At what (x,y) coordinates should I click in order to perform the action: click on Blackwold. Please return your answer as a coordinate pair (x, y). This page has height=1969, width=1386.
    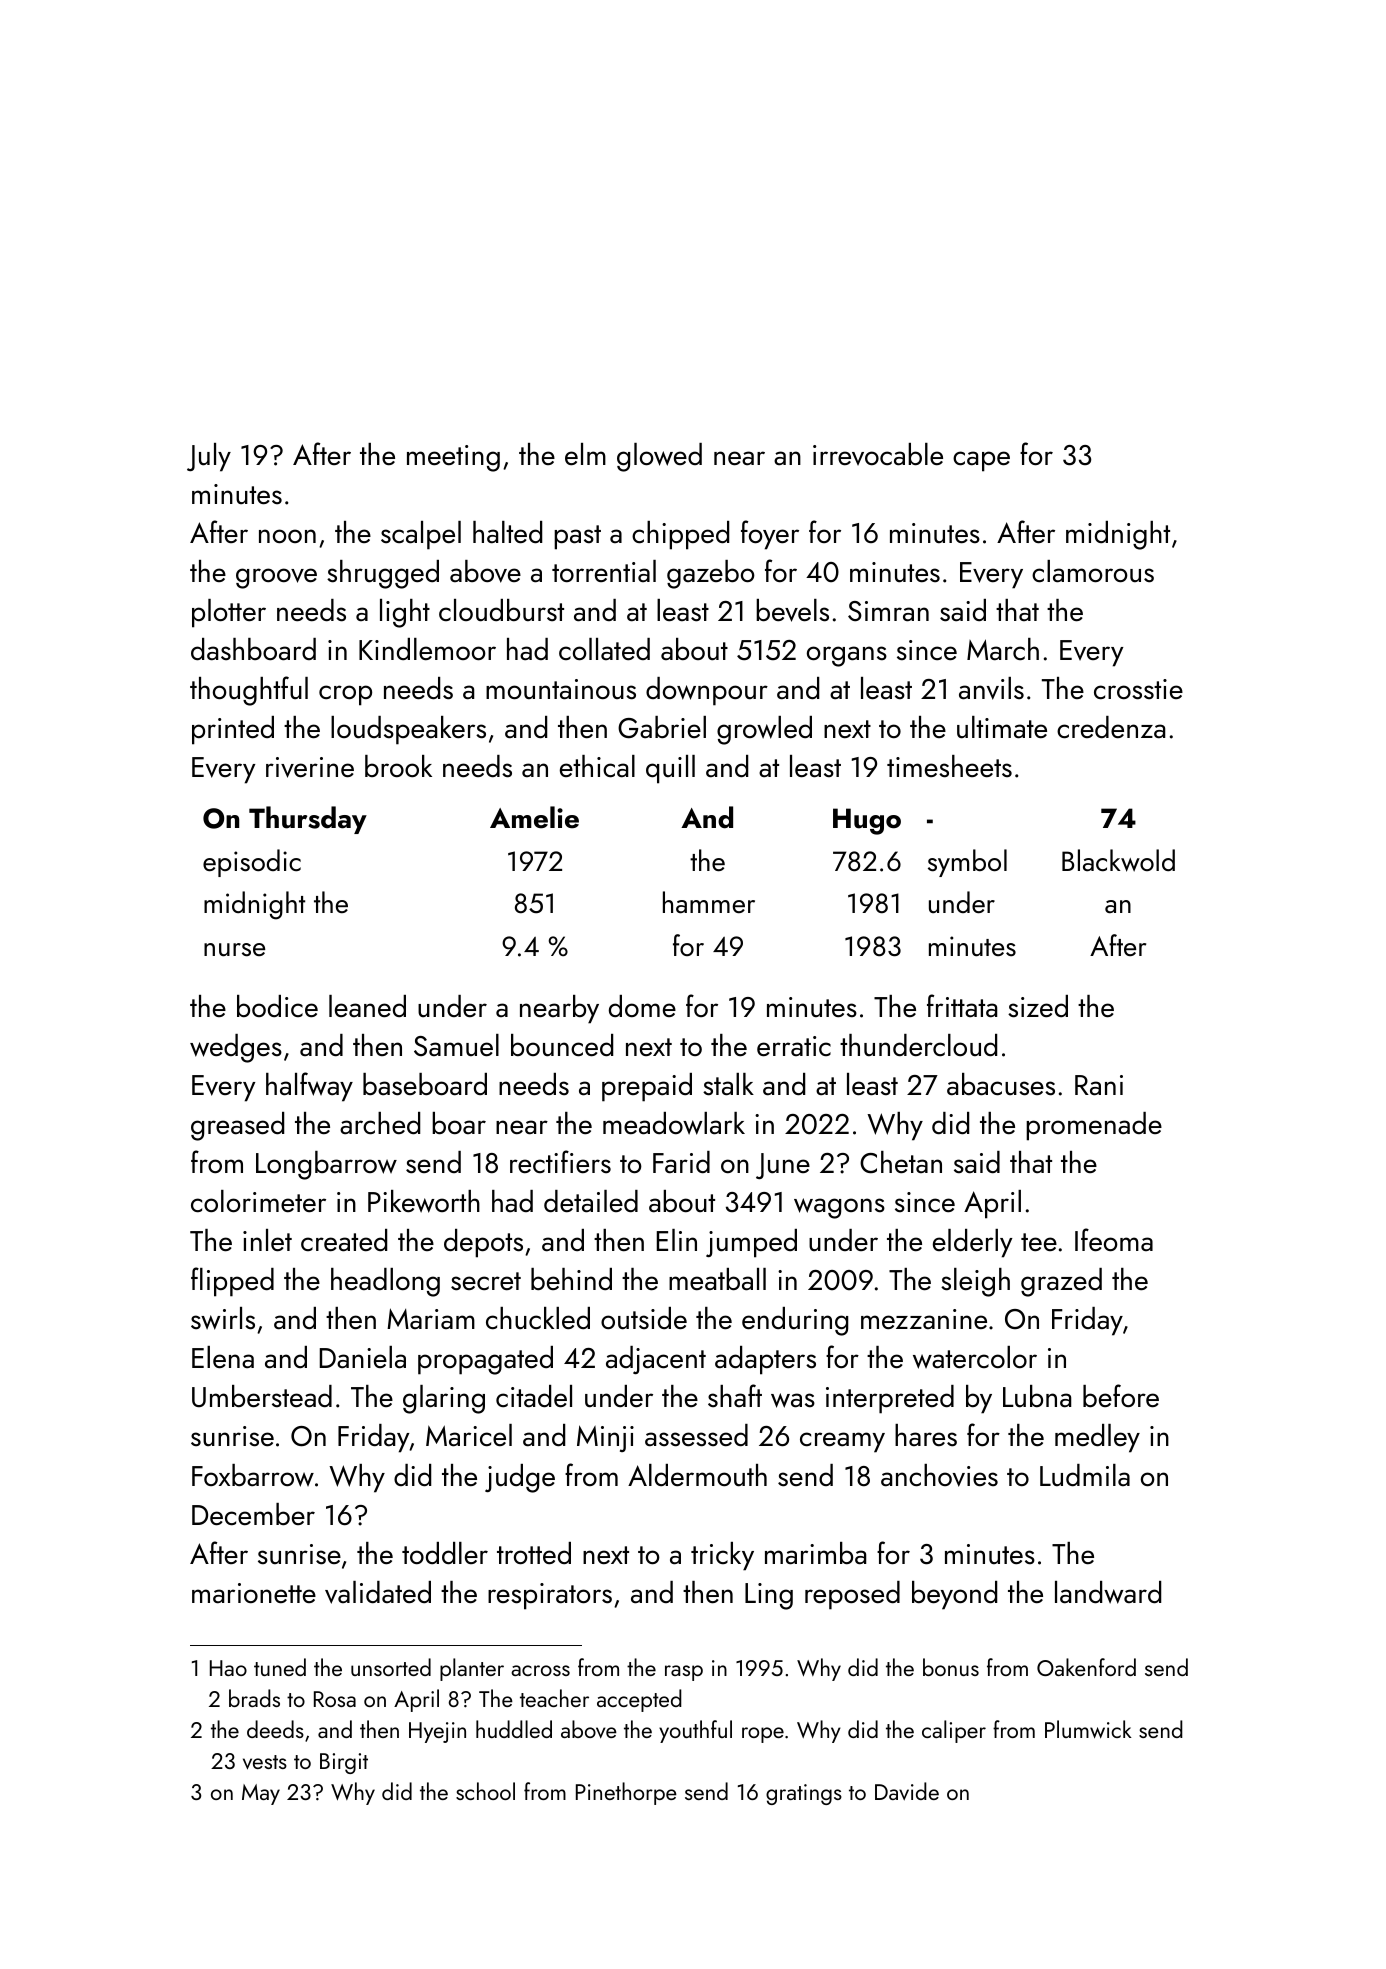
    Looking at the image, I should click on (1118, 860).
